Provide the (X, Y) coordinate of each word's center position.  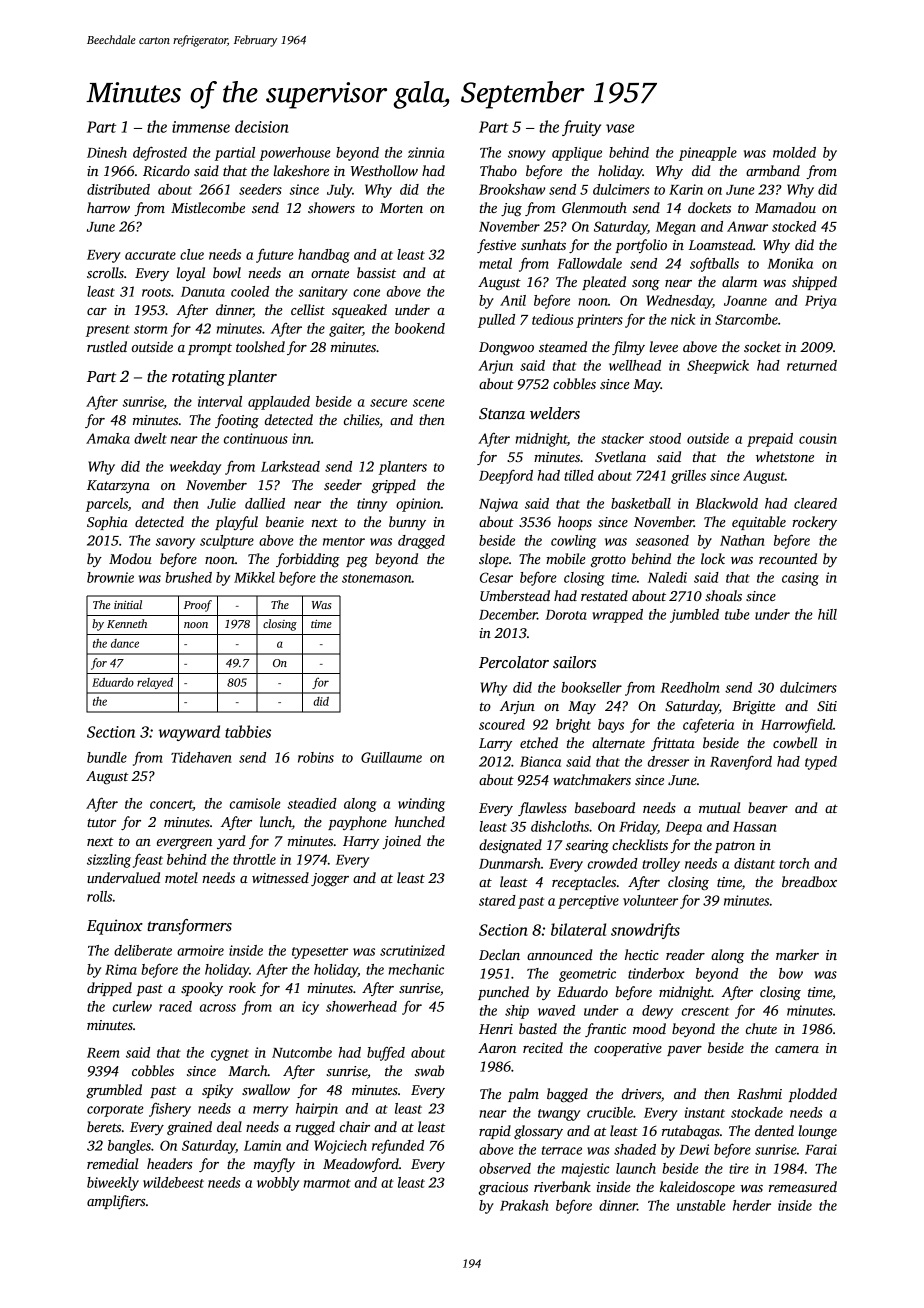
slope (494, 560)
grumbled (114, 1091)
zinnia (426, 152)
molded (794, 152)
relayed (155, 683)
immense (201, 127)
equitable (759, 523)
